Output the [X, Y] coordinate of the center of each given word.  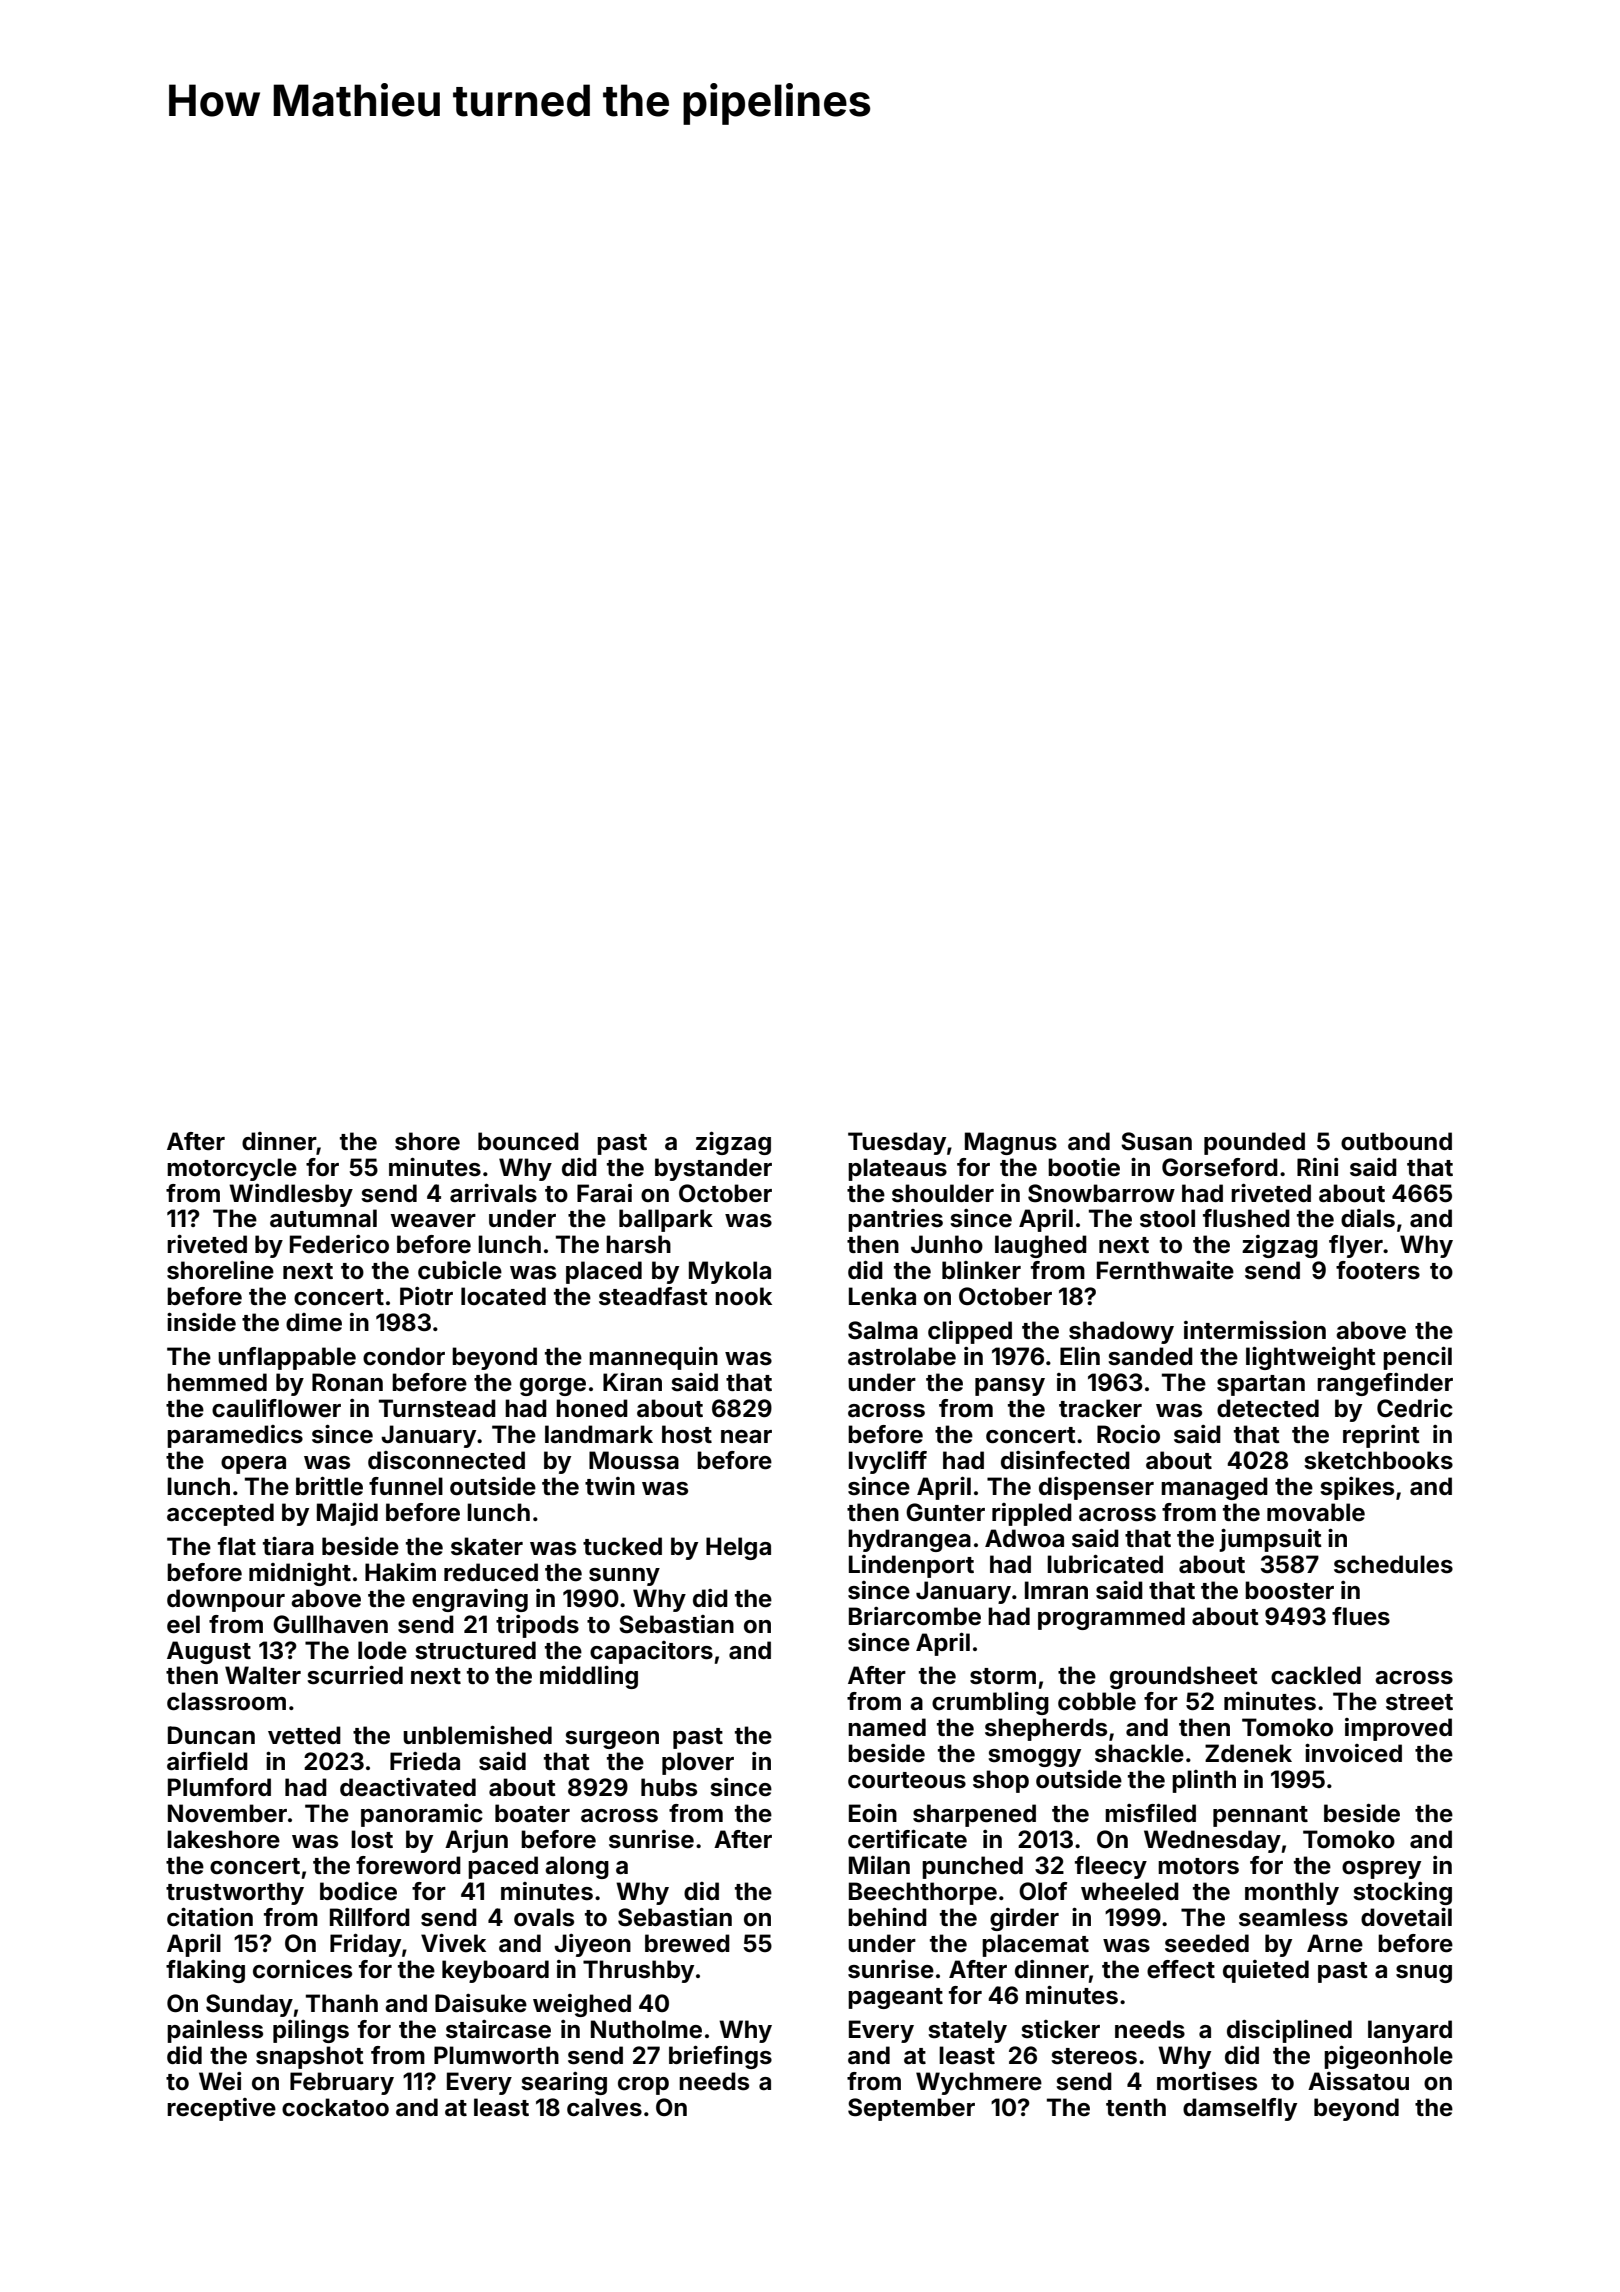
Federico [339, 1244]
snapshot [310, 2057]
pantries [895, 1220]
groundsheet [1184, 1677]
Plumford [219, 1787]
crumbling [990, 1703]
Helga [738, 1548]
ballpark [666, 1220]
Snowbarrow [1101, 1193]
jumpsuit [1270, 1540]
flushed [1246, 1218]
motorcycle [232, 1169]
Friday [365, 1945]
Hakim [400, 1572]
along [577, 1867]
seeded [1207, 1943]
